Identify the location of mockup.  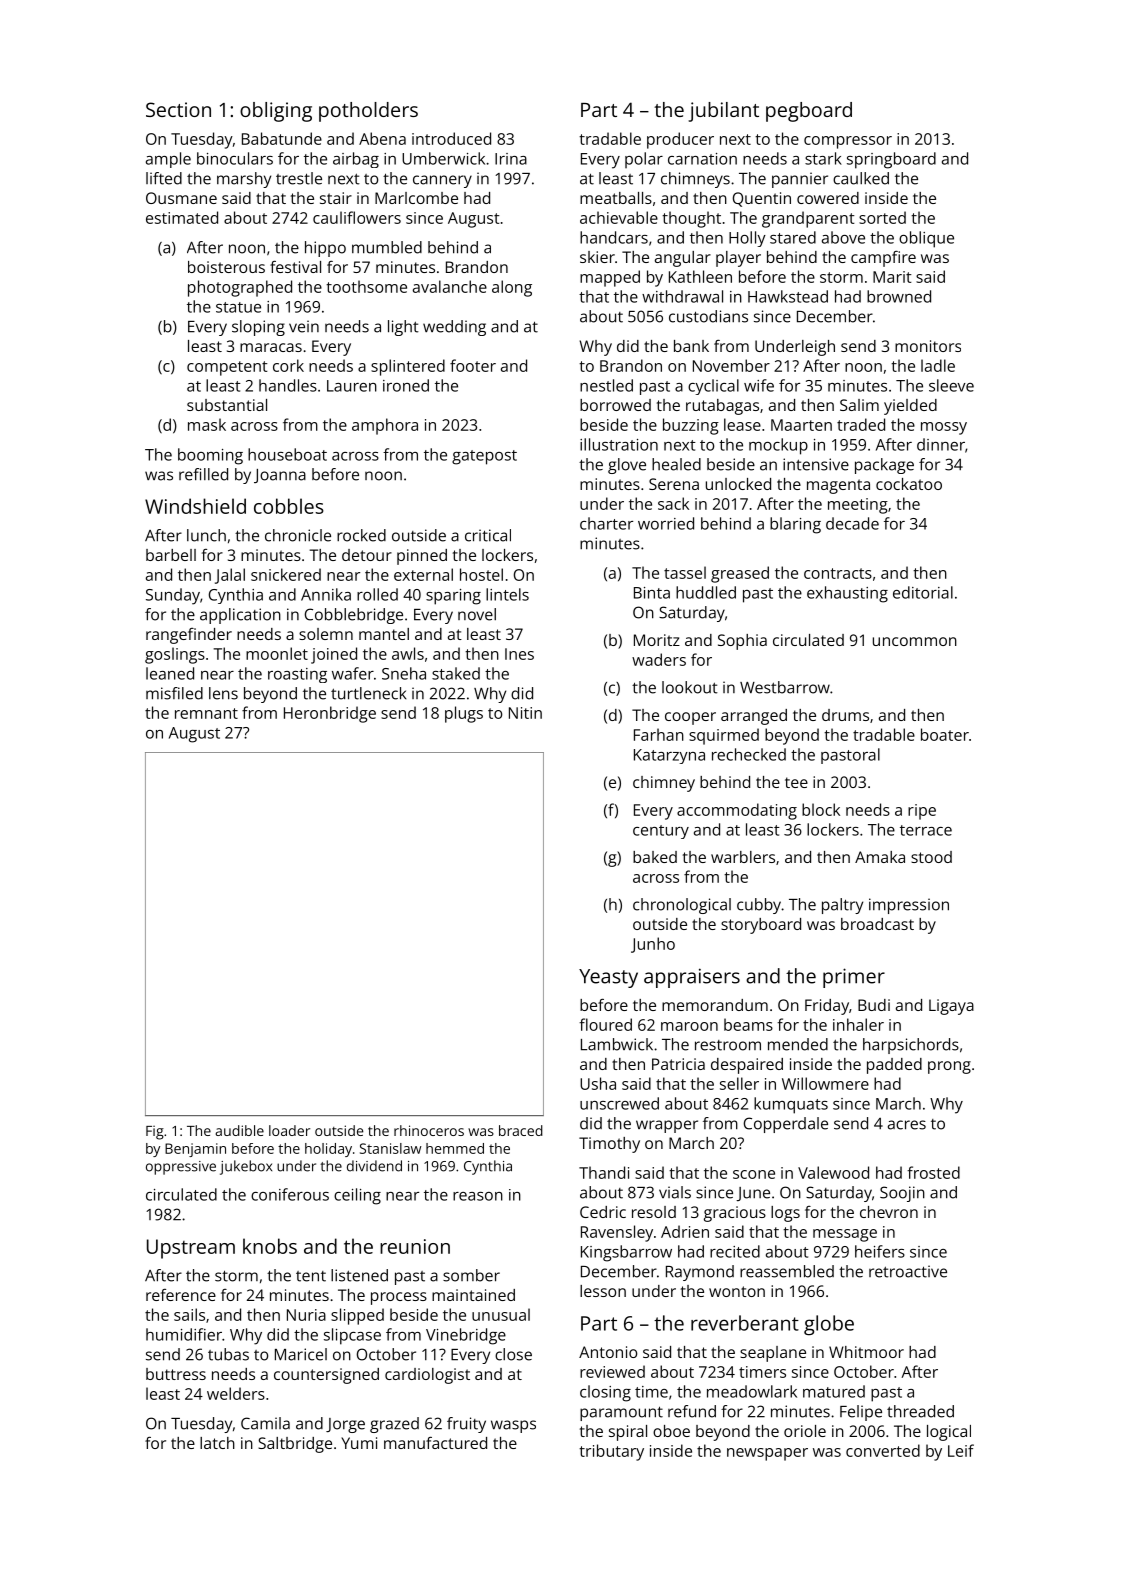
(778, 446).
